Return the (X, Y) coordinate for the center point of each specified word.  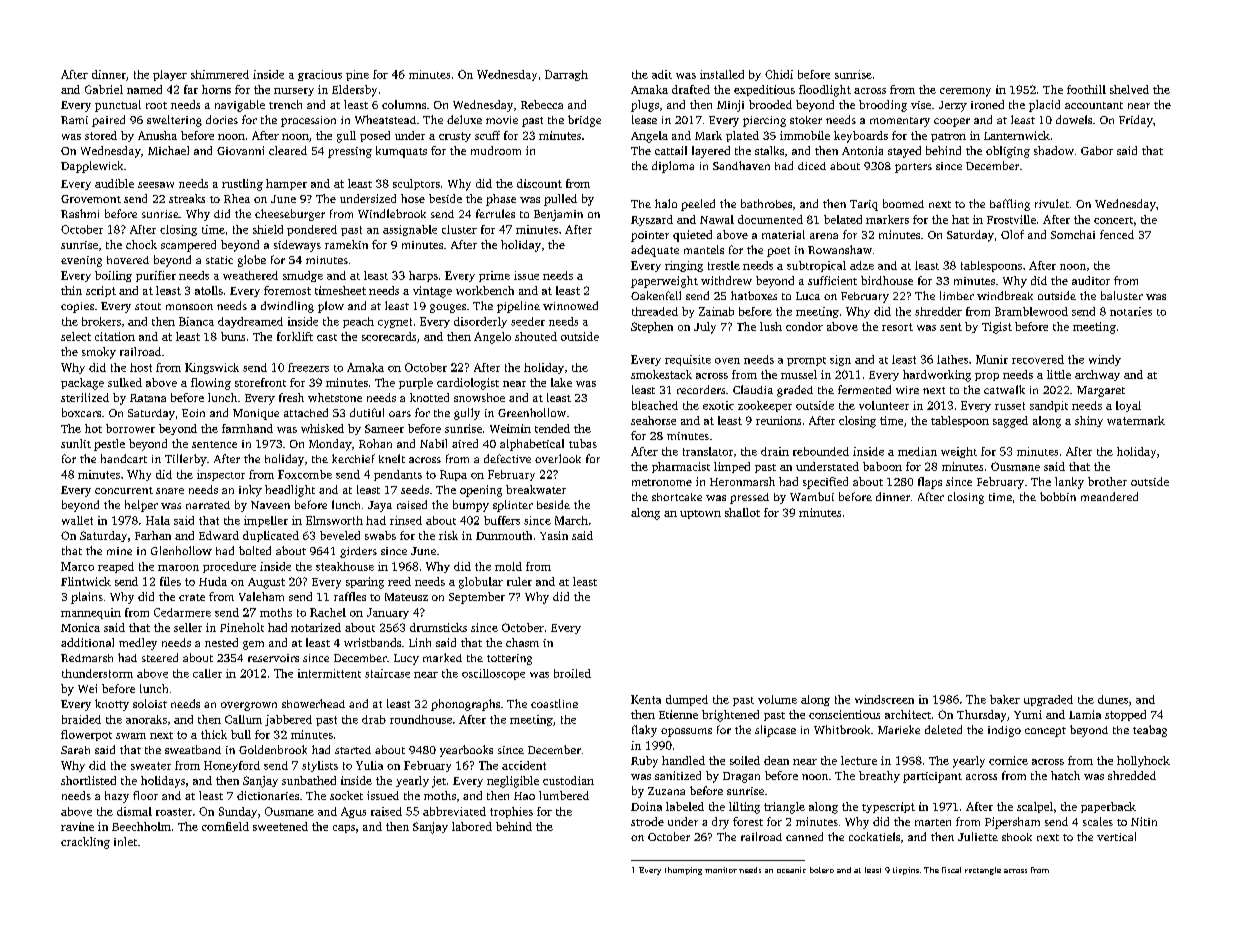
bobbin (1058, 496)
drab (374, 719)
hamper (286, 184)
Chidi (779, 74)
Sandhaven (741, 165)
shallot (742, 512)
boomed (903, 203)
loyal (1128, 406)
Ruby (644, 762)
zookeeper (765, 406)
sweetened (280, 826)
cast (327, 337)
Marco (77, 566)
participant (932, 777)
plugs (645, 106)
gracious (320, 75)
